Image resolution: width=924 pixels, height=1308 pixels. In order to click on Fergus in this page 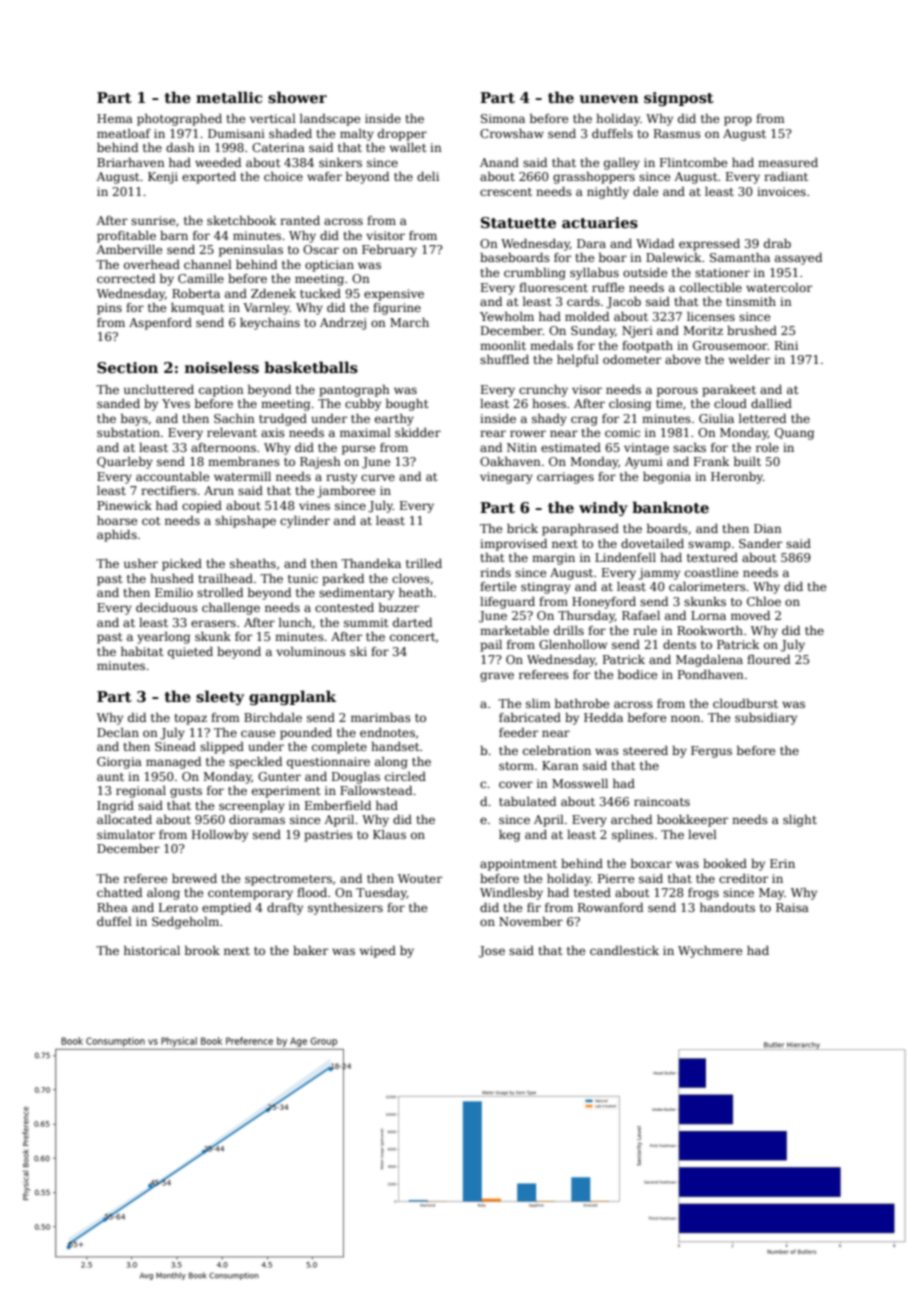, I will do `click(711, 752)`.
